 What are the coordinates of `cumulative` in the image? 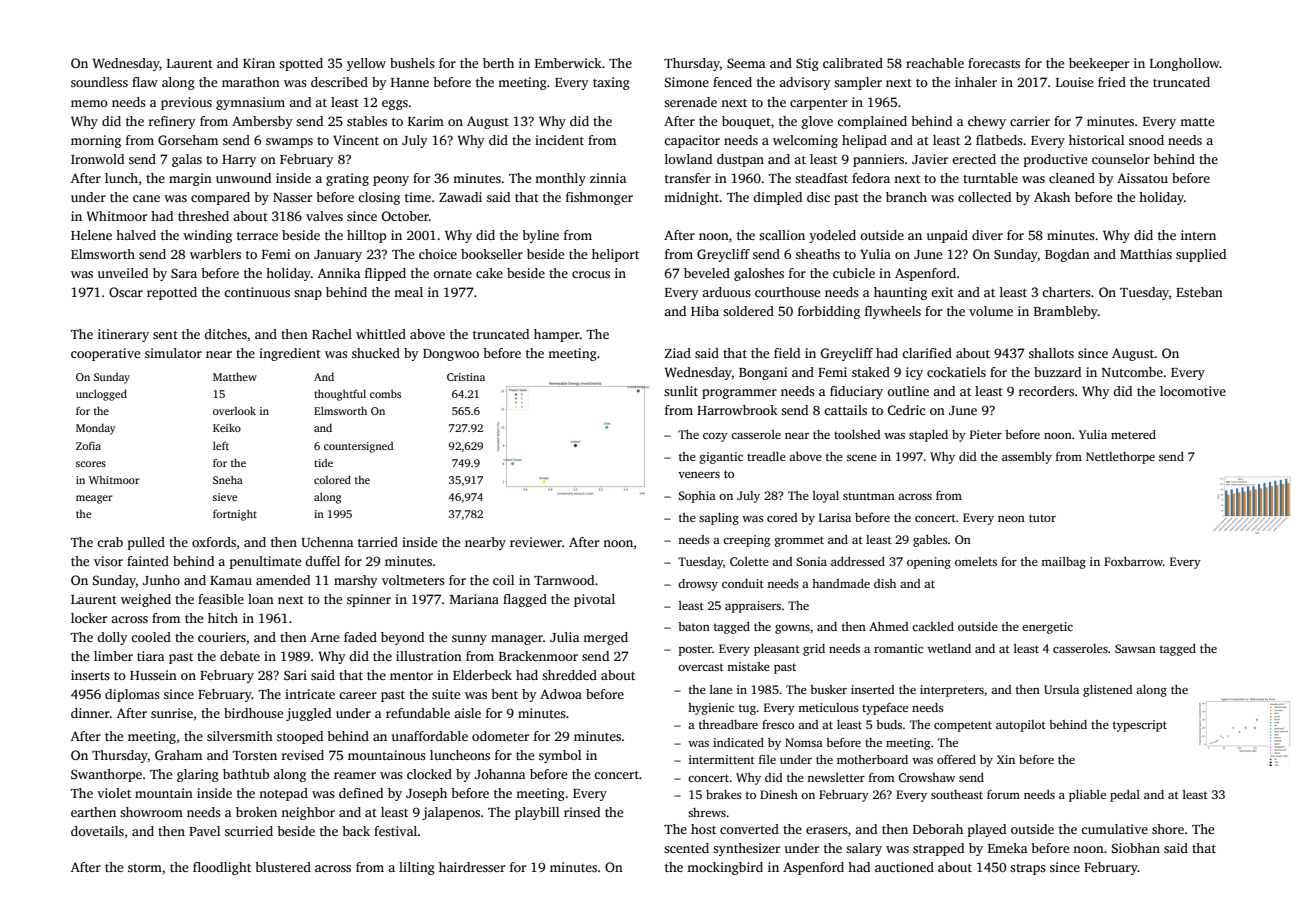 It's located at (1114, 829).
